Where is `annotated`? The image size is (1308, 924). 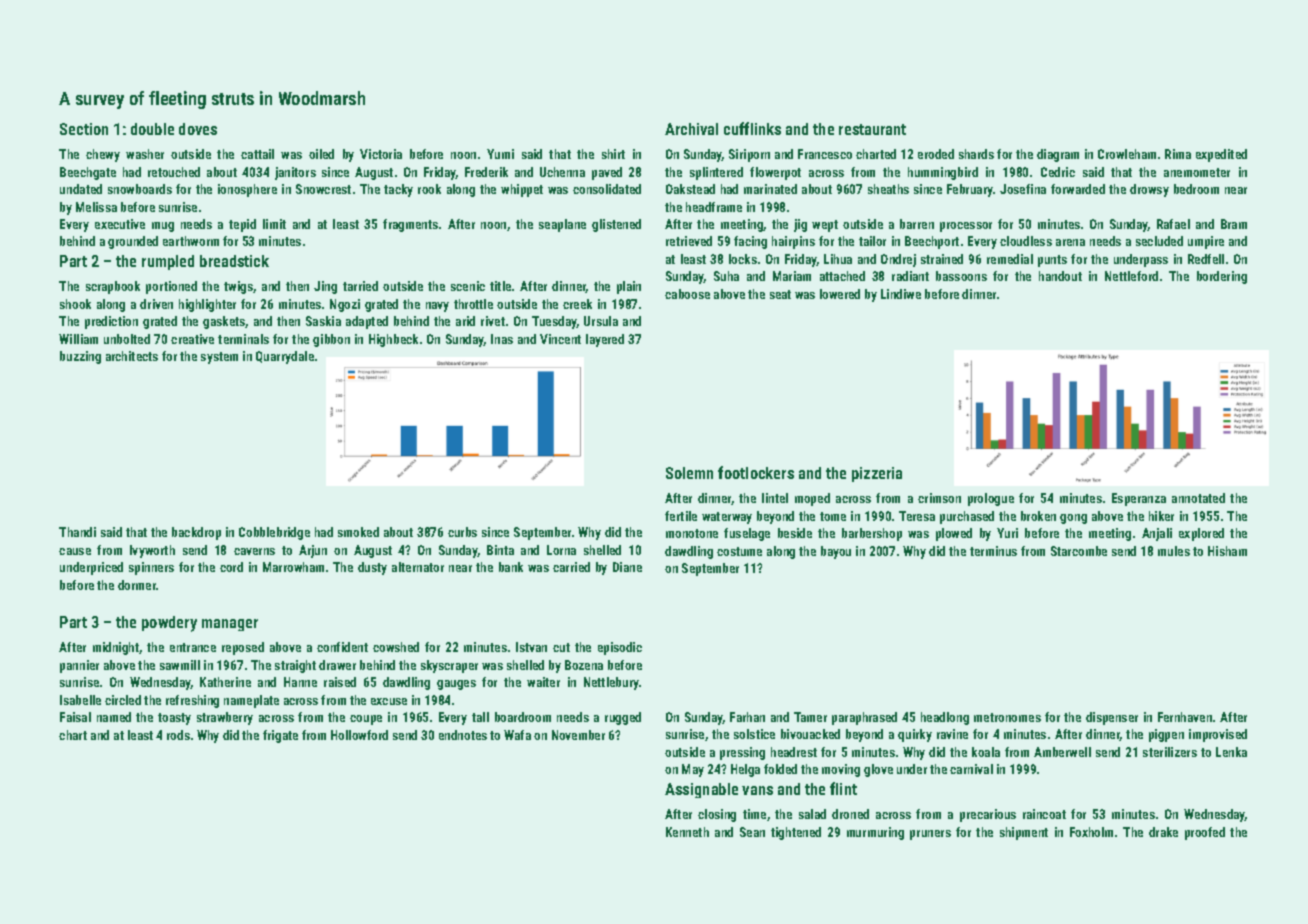
annotated is located at coordinates (1198, 498).
